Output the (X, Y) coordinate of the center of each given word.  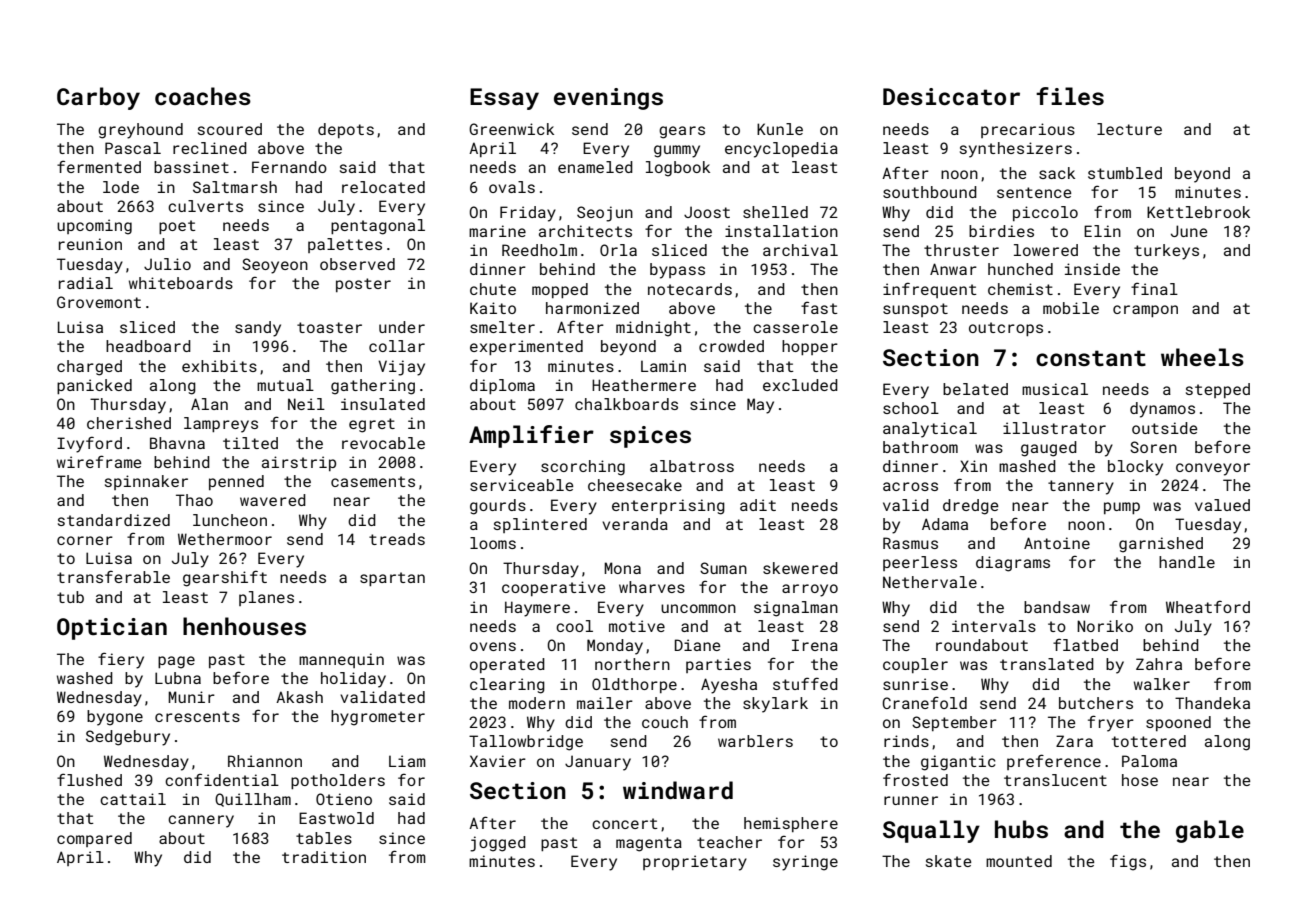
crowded (731, 346)
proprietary (695, 863)
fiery (121, 660)
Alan (209, 404)
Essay (504, 99)
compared (94, 839)
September (954, 723)
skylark (775, 705)
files (1070, 96)
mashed (1027, 466)
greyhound (140, 131)
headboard (148, 346)
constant (1091, 358)
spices (650, 437)
